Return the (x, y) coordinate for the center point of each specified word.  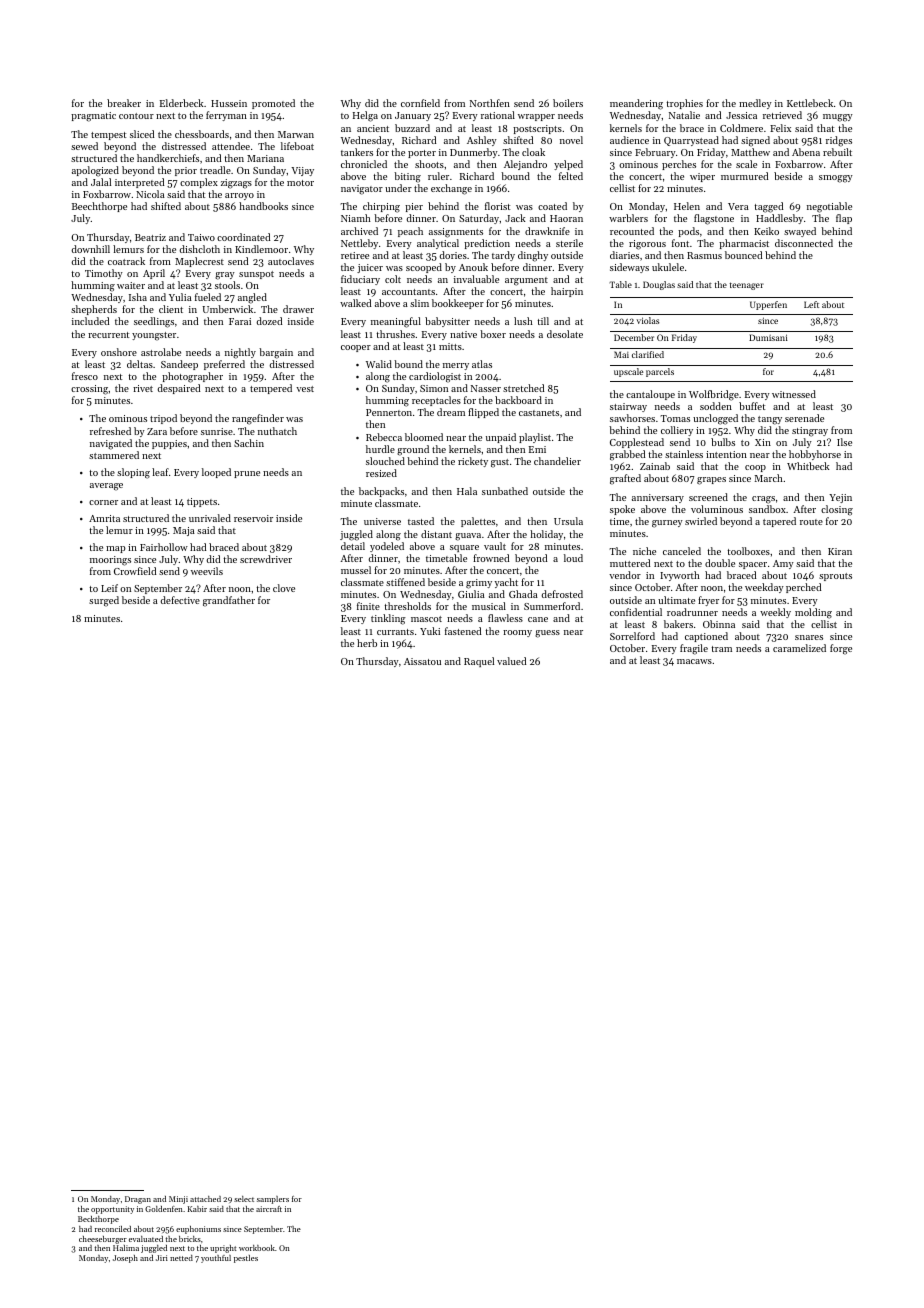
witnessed (794, 394)
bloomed (424, 437)
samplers (273, 1200)
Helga (365, 116)
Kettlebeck (810, 103)
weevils (207, 571)
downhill (90, 249)
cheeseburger (103, 1240)
